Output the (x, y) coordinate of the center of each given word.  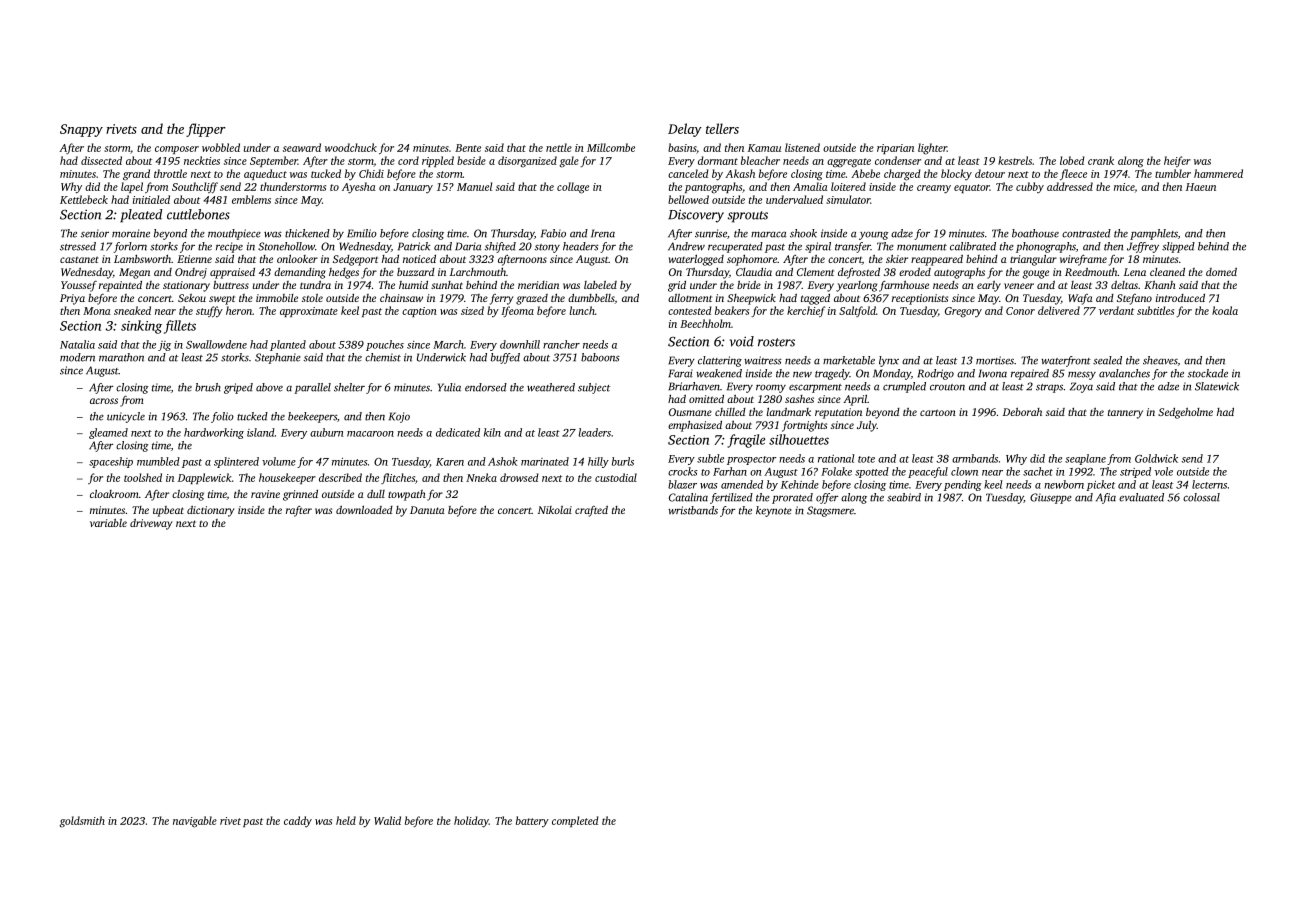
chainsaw (401, 298)
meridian (538, 285)
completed (575, 821)
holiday (471, 822)
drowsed (519, 477)
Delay (685, 130)
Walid (387, 820)
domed (1221, 272)
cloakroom (114, 494)
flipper (206, 130)
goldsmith (82, 822)
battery (532, 821)
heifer (1177, 161)
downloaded (364, 510)
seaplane (1085, 459)
